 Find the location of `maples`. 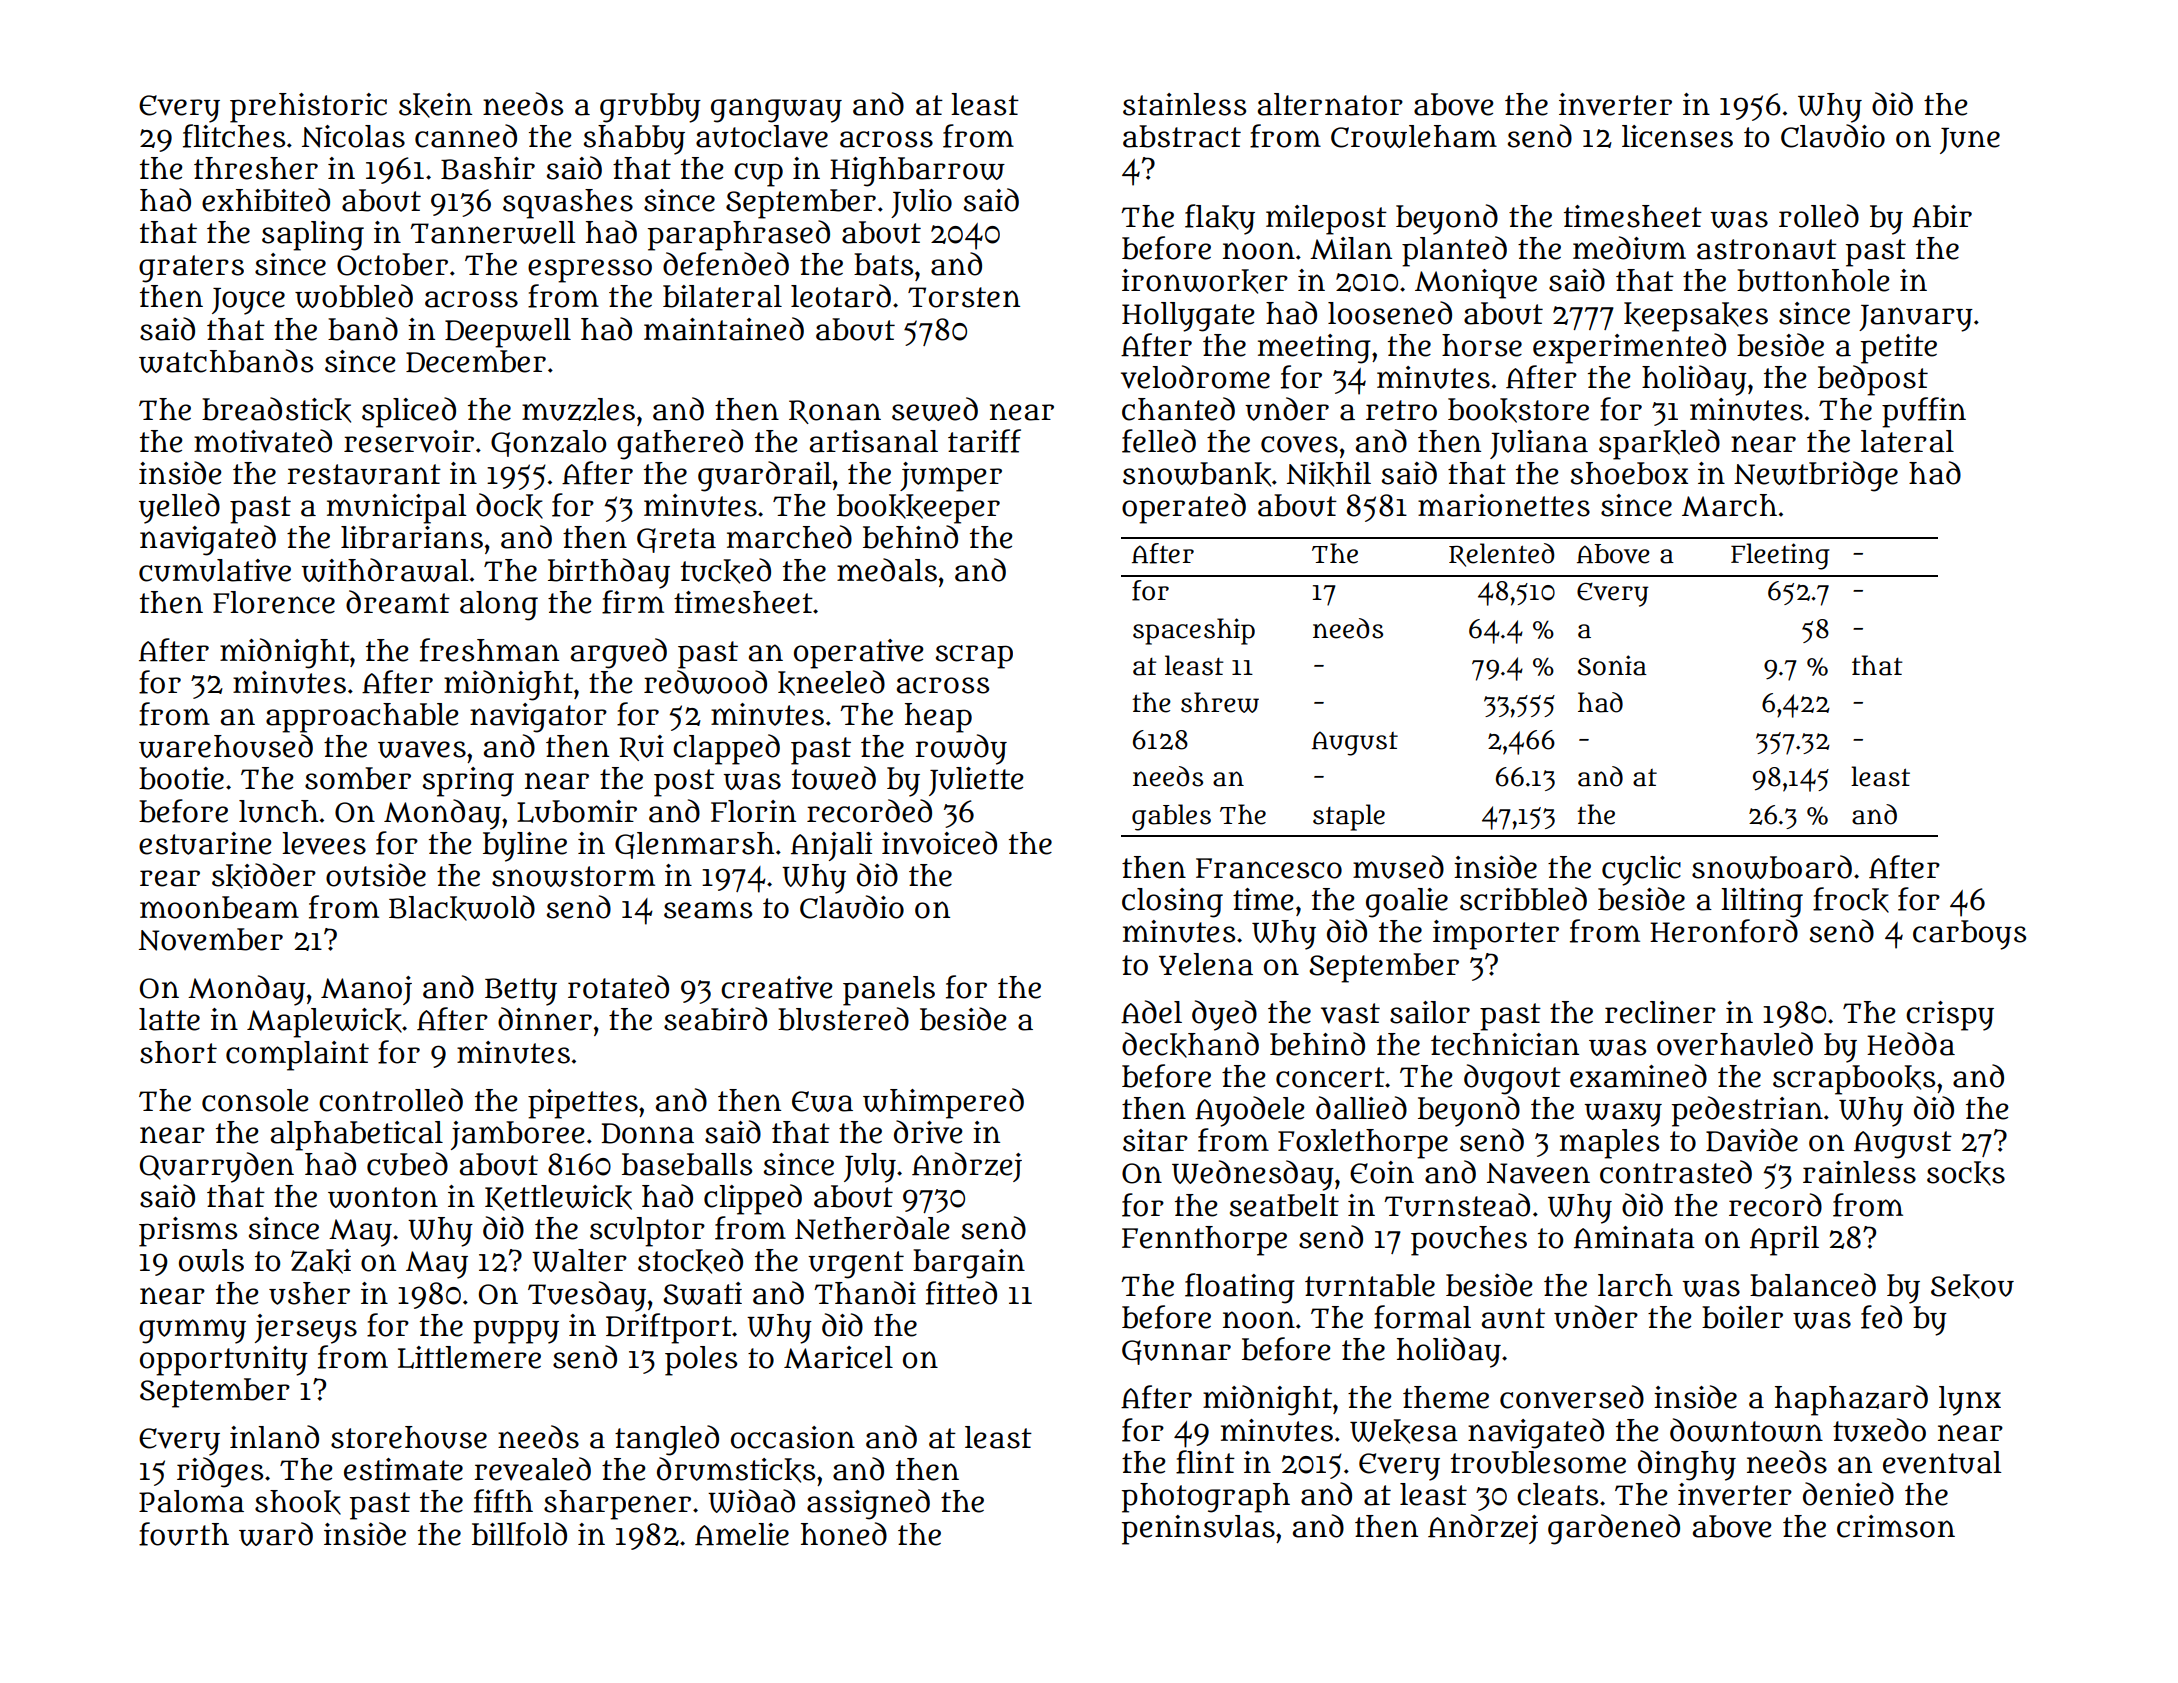

maples is located at coordinates (1609, 1144).
